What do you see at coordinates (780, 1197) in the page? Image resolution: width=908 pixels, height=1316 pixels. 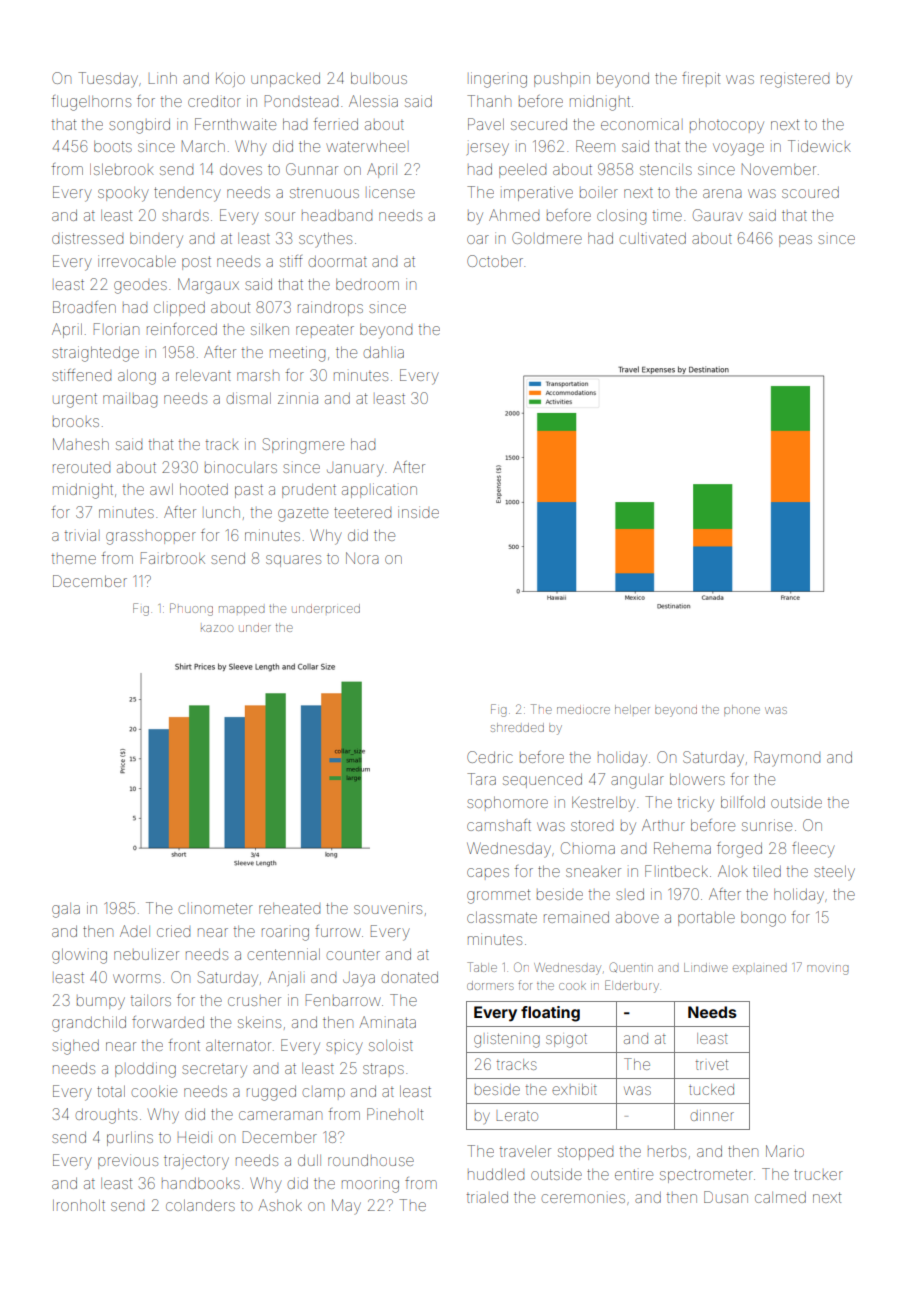 I see `calmed` at bounding box center [780, 1197].
